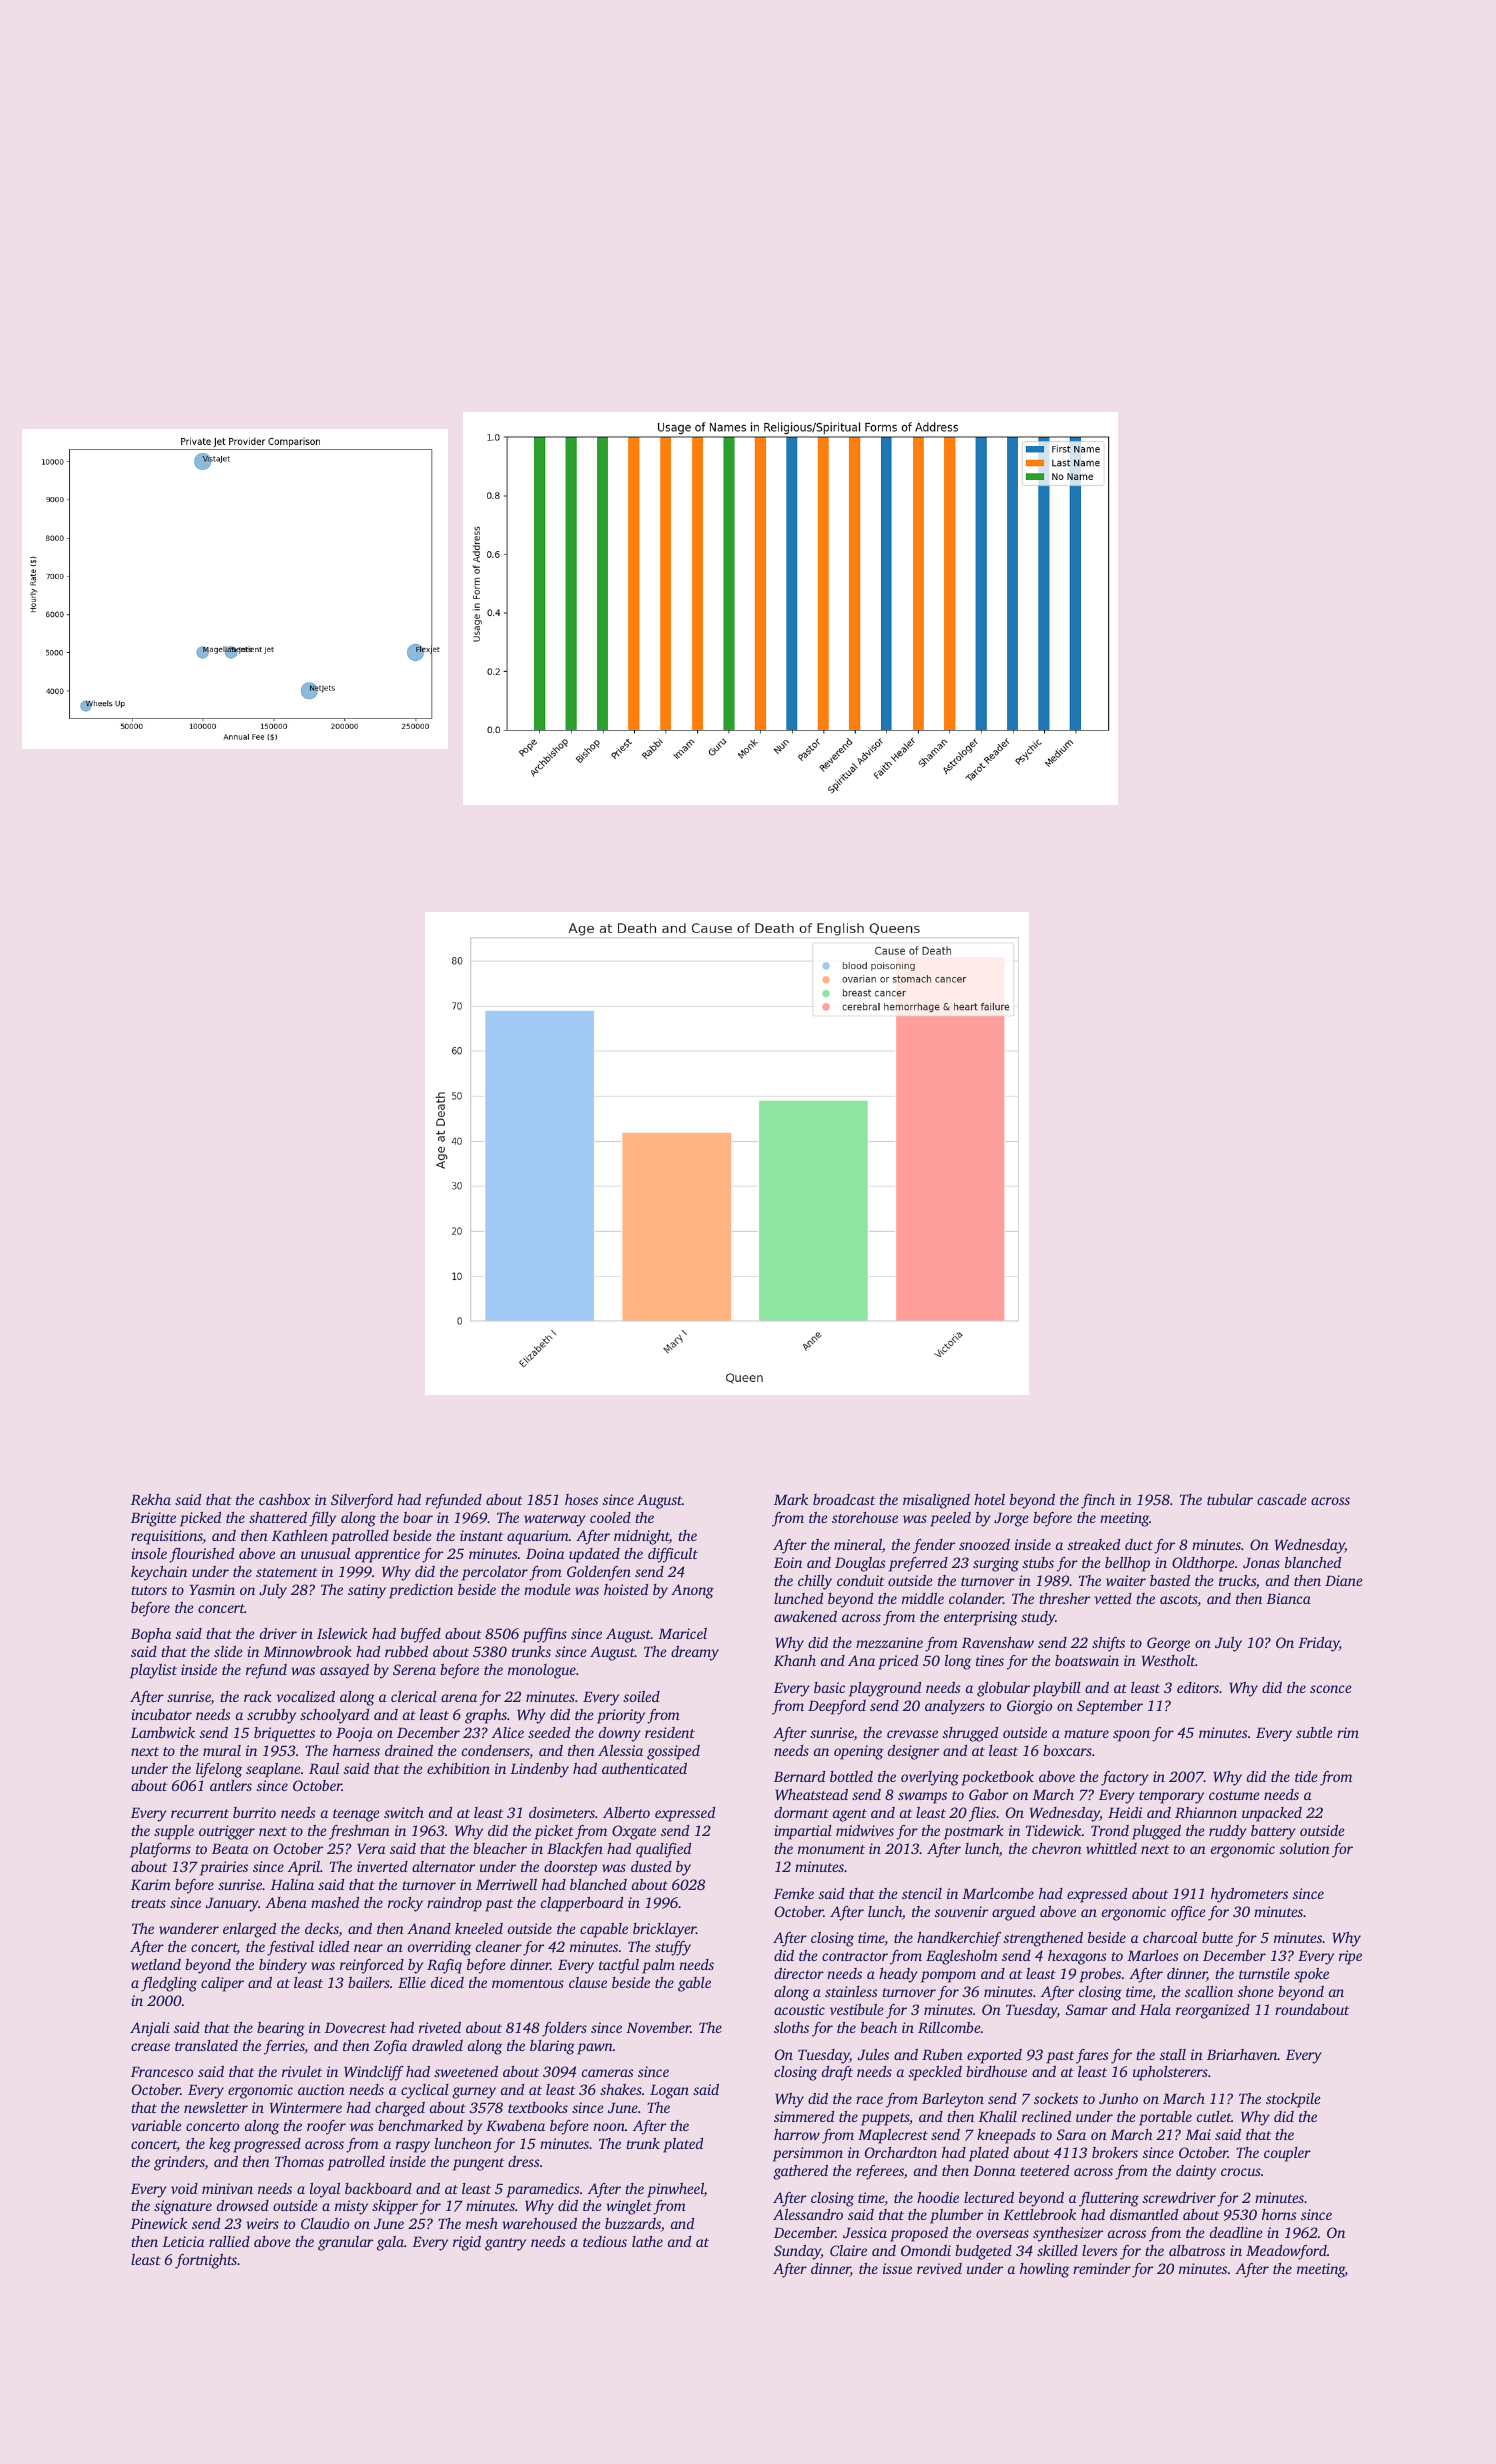 This document has height=2464, width=1496. Describe the element at coordinates (229, 2241) in the document. I see `rallied` at that location.
